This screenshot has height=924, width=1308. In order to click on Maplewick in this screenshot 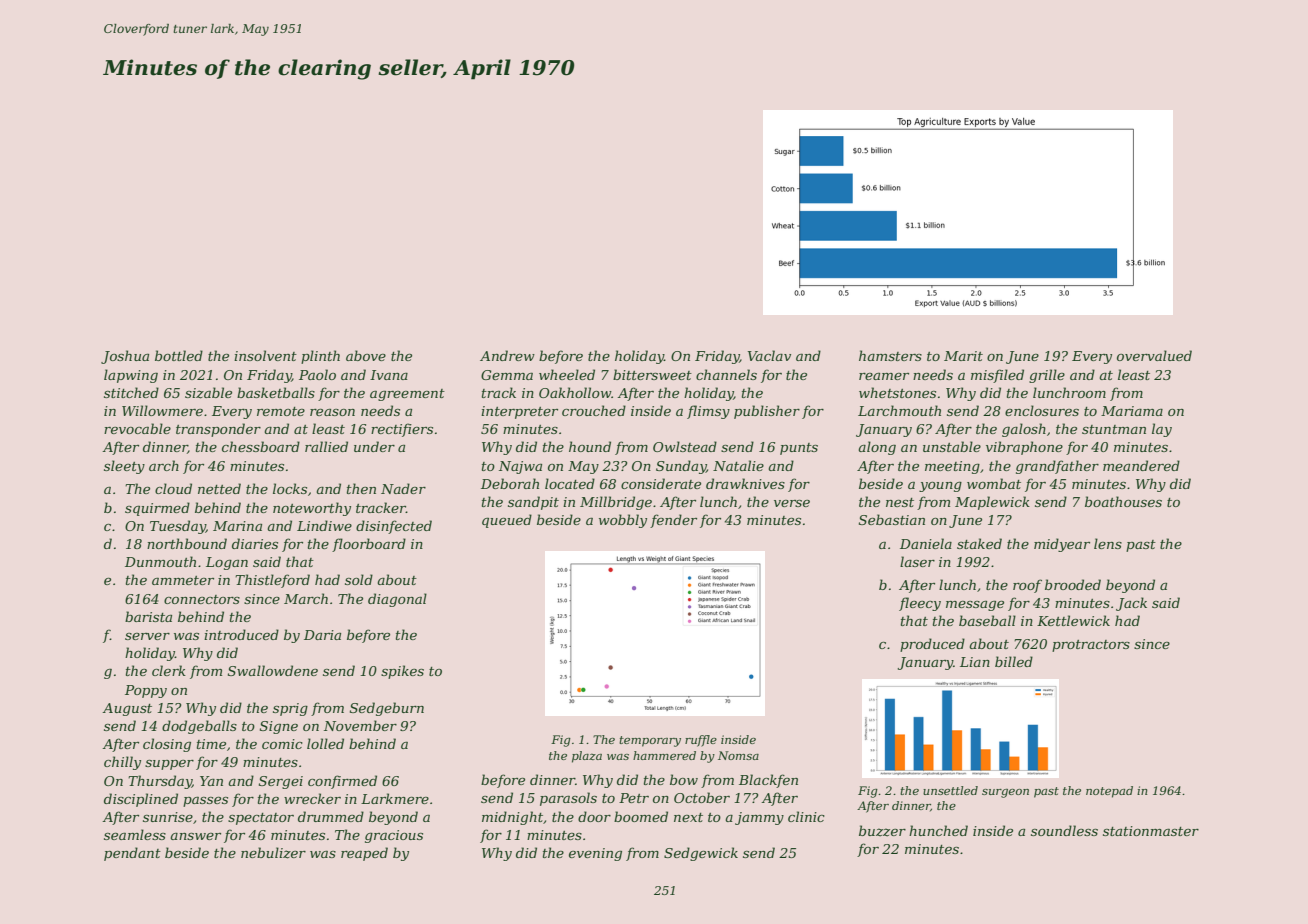, I will do `click(992, 503)`.
